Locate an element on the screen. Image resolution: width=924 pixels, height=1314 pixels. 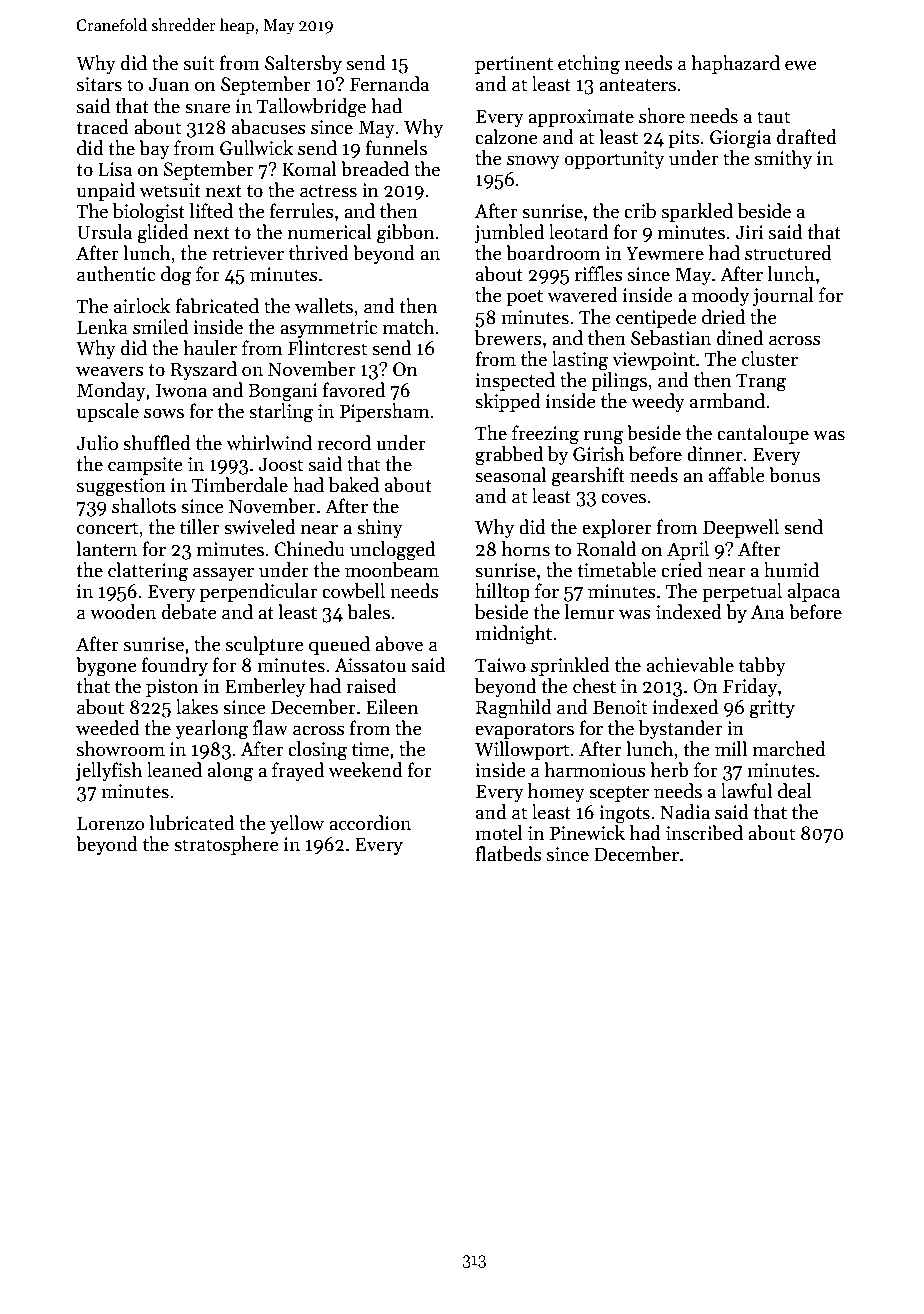
leaned is located at coordinates (174, 770).
